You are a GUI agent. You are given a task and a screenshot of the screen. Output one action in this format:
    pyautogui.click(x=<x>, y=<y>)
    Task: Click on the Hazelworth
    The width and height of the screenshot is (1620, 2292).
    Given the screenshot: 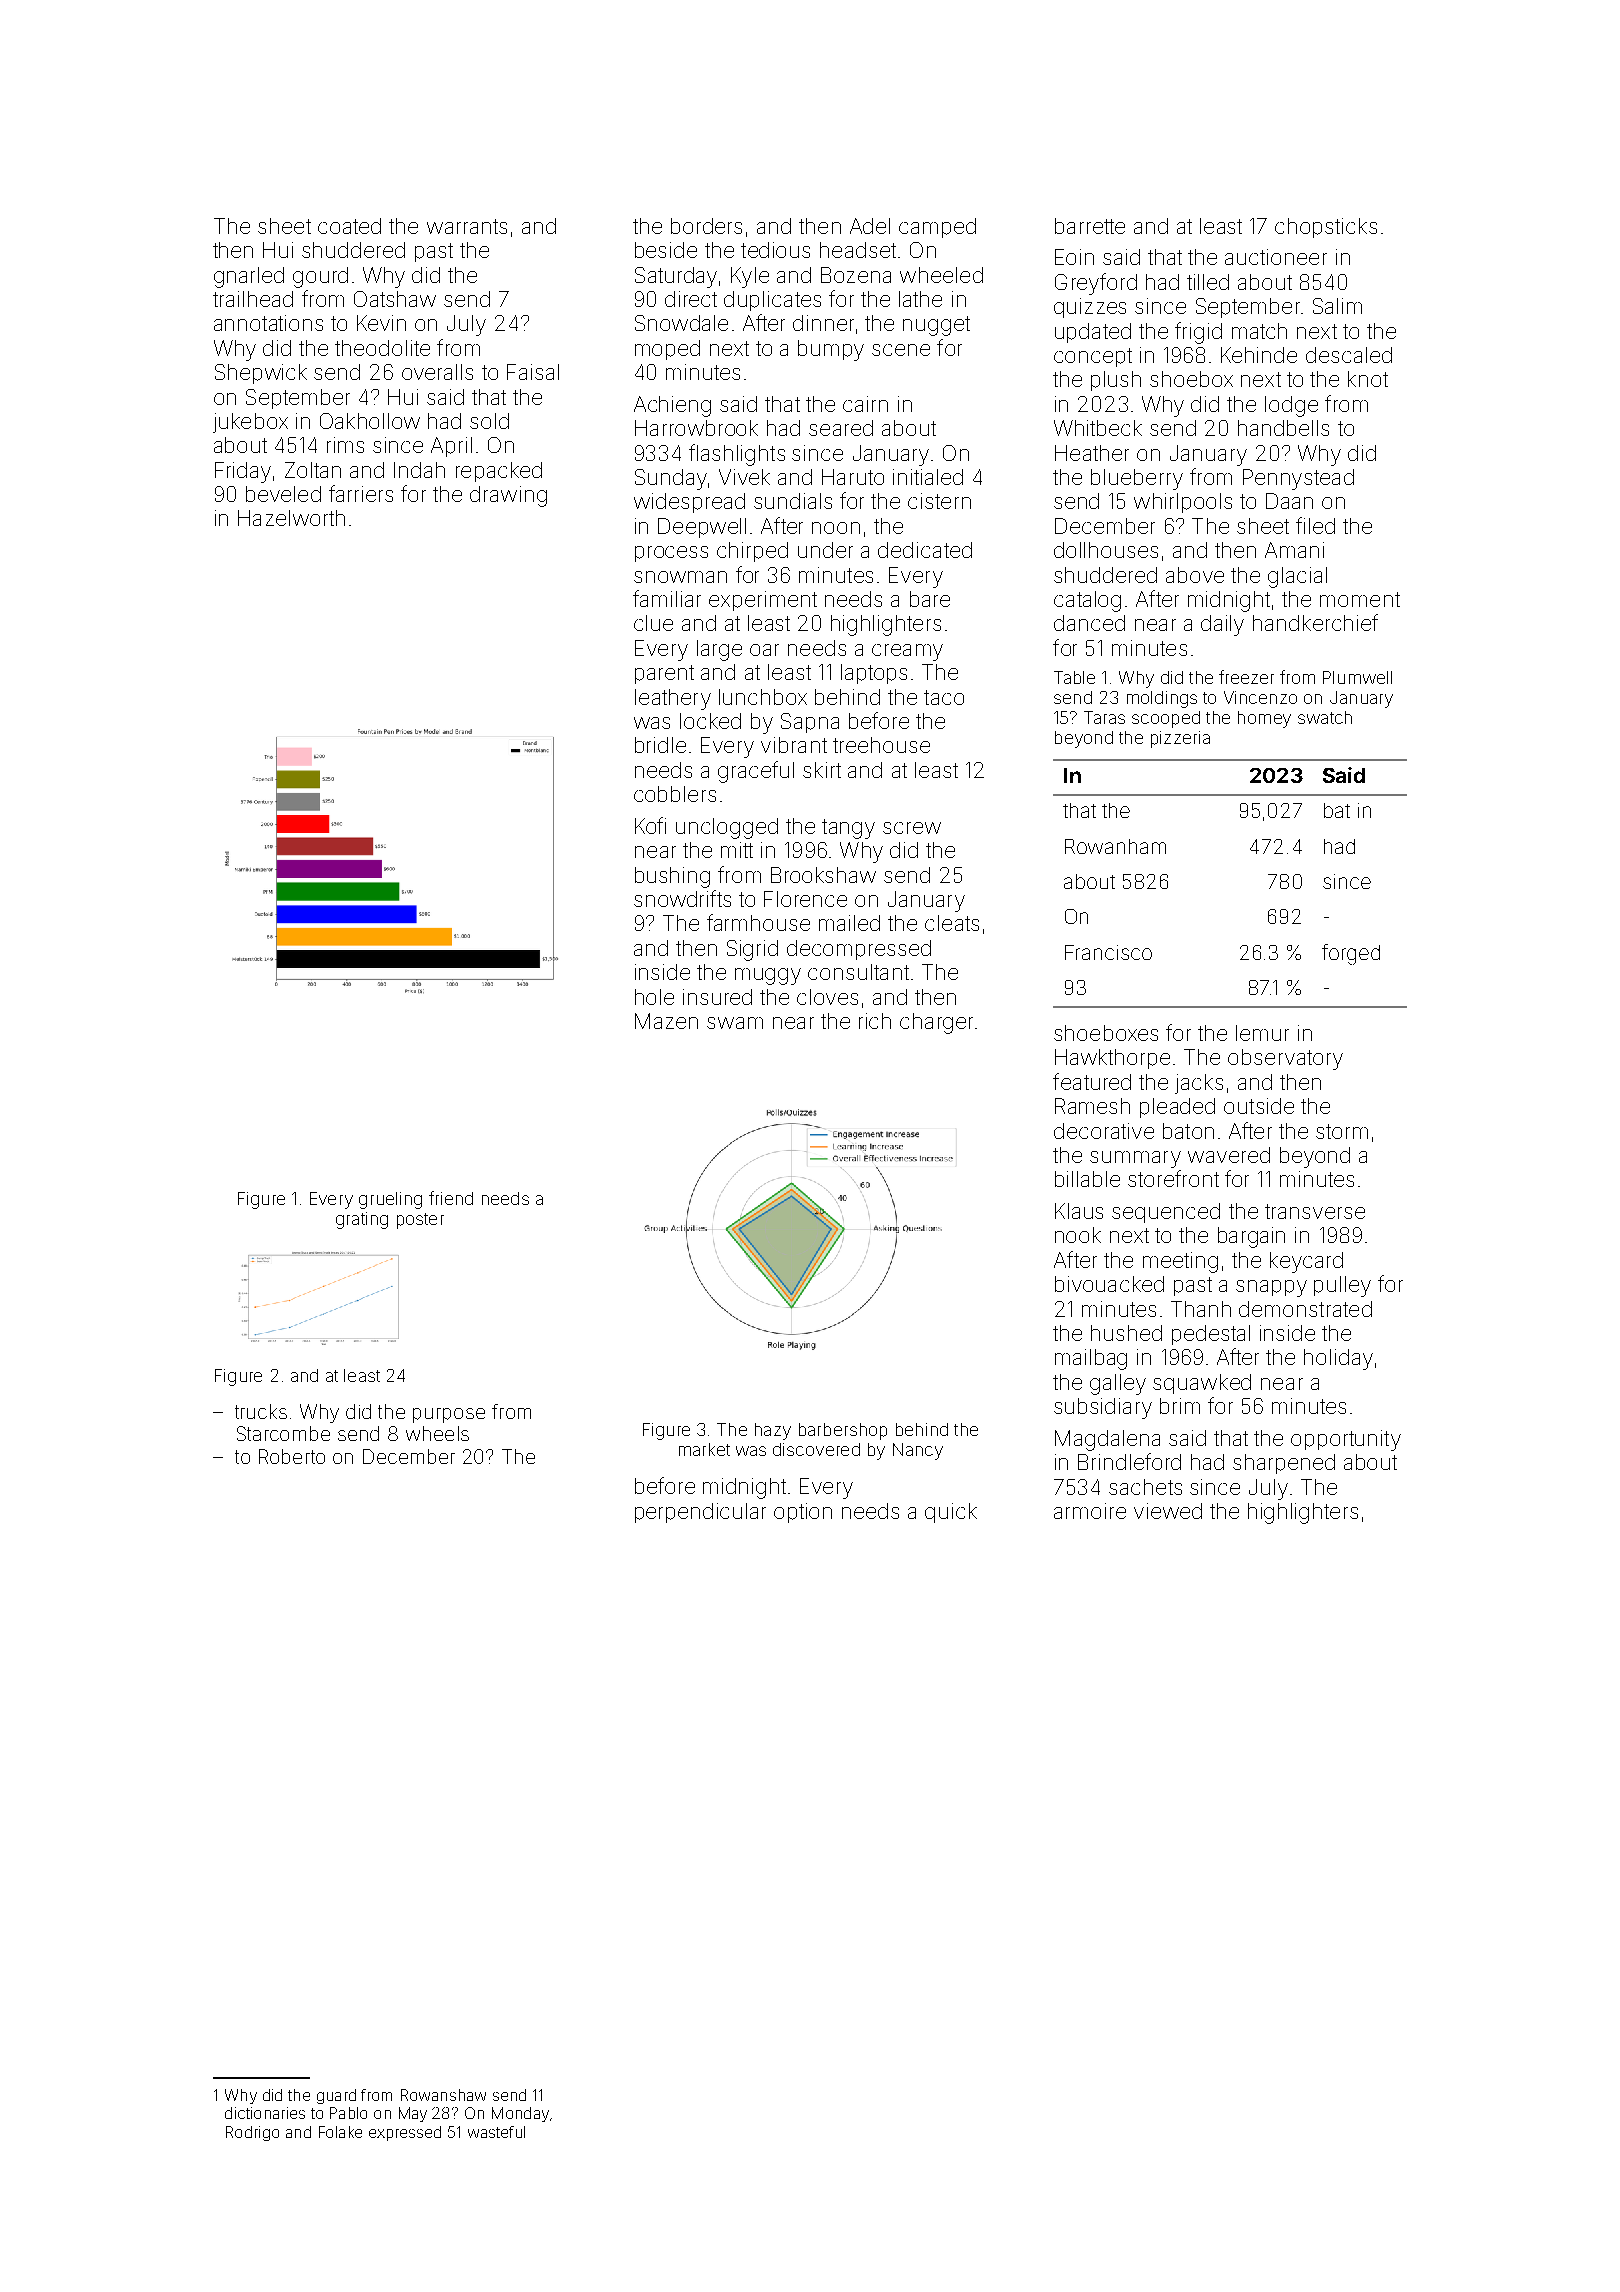 What is the action you would take?
    pyautogui.click(x=291, y=518)
